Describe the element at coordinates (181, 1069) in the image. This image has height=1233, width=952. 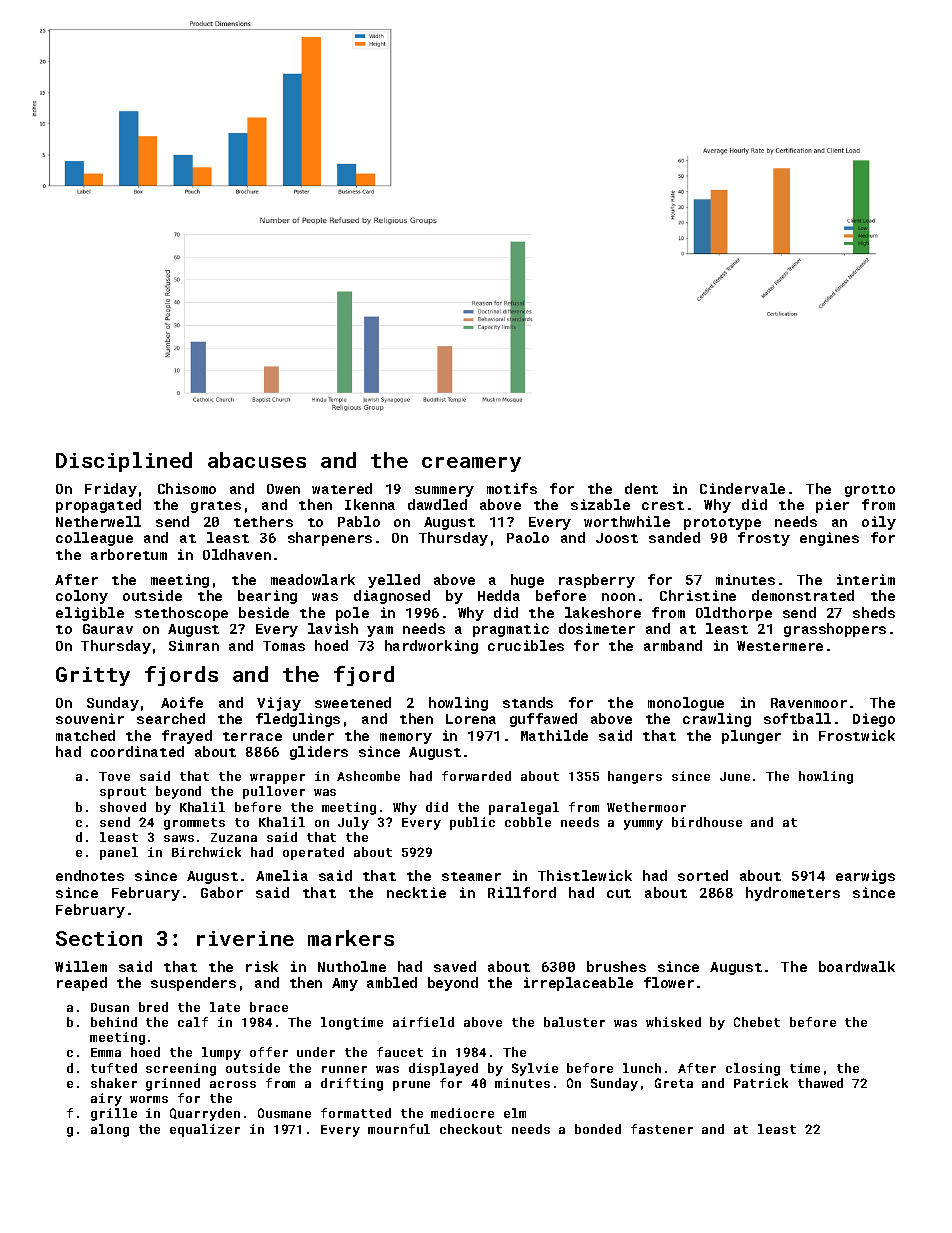
I see `screening` at that location.
